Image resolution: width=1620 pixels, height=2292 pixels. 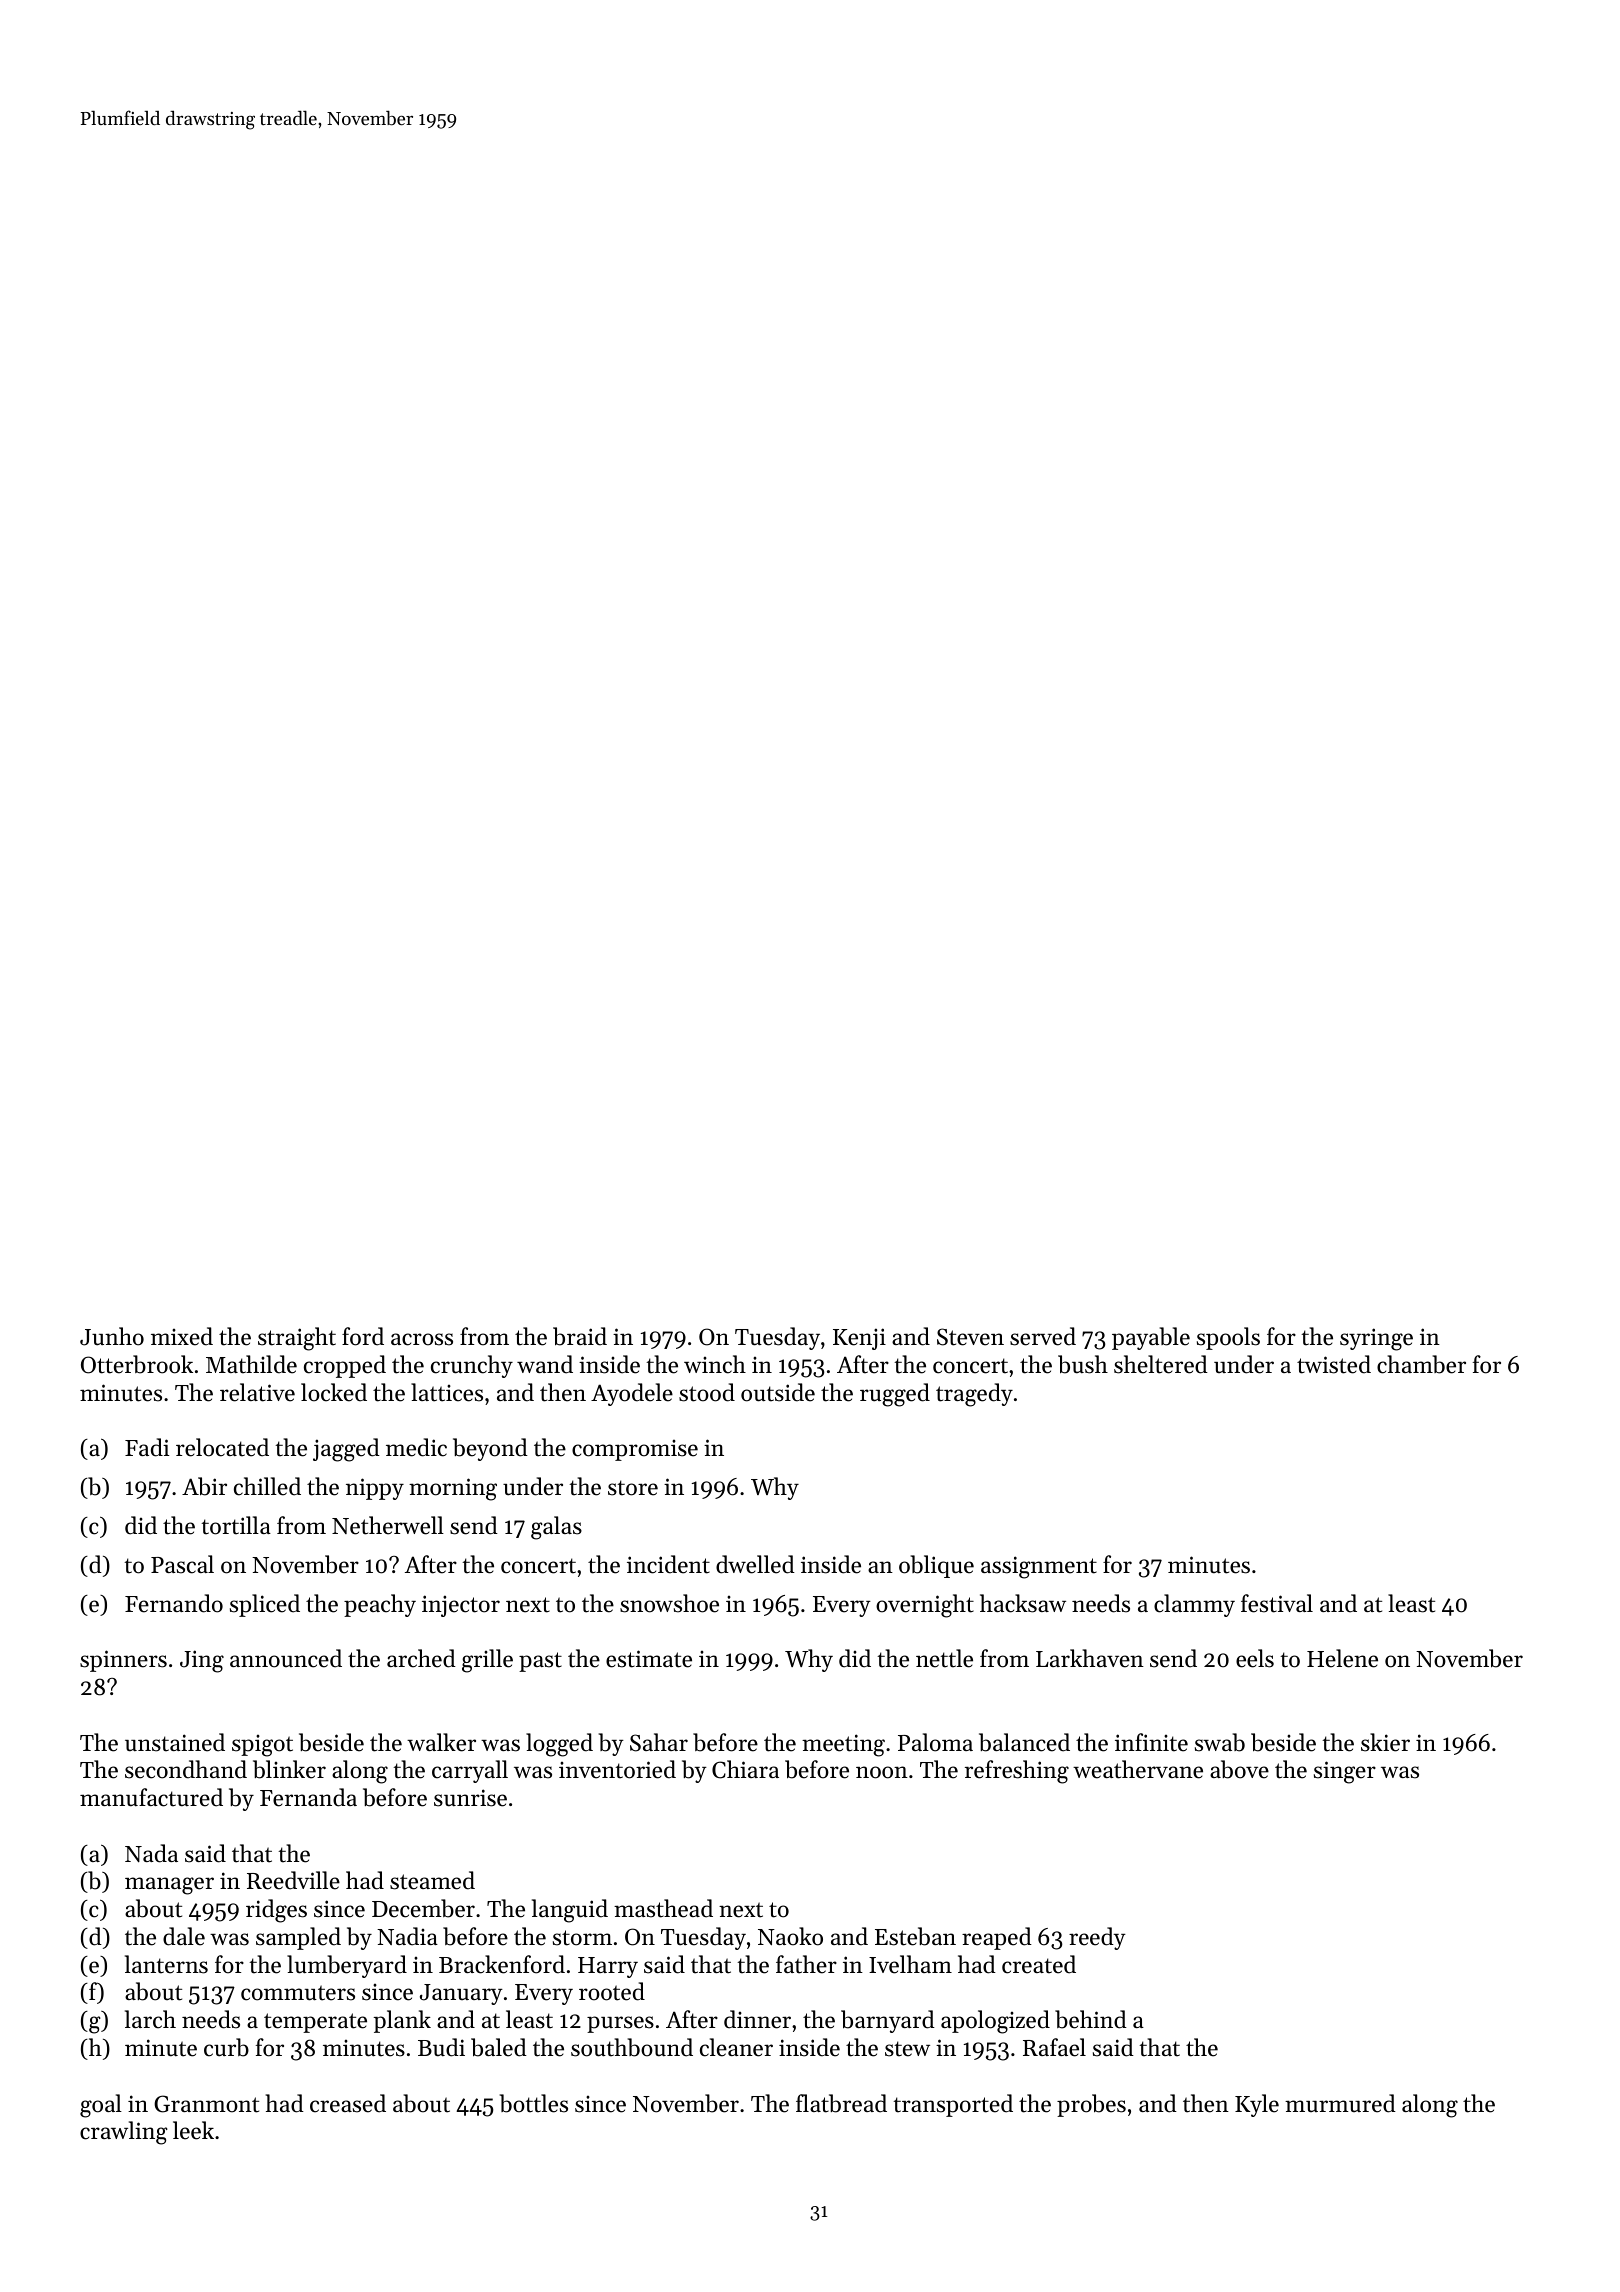 What do you see at coordinates (997, 1938) in the document?
I see `reaped` at bounding box center [997, 1938].
